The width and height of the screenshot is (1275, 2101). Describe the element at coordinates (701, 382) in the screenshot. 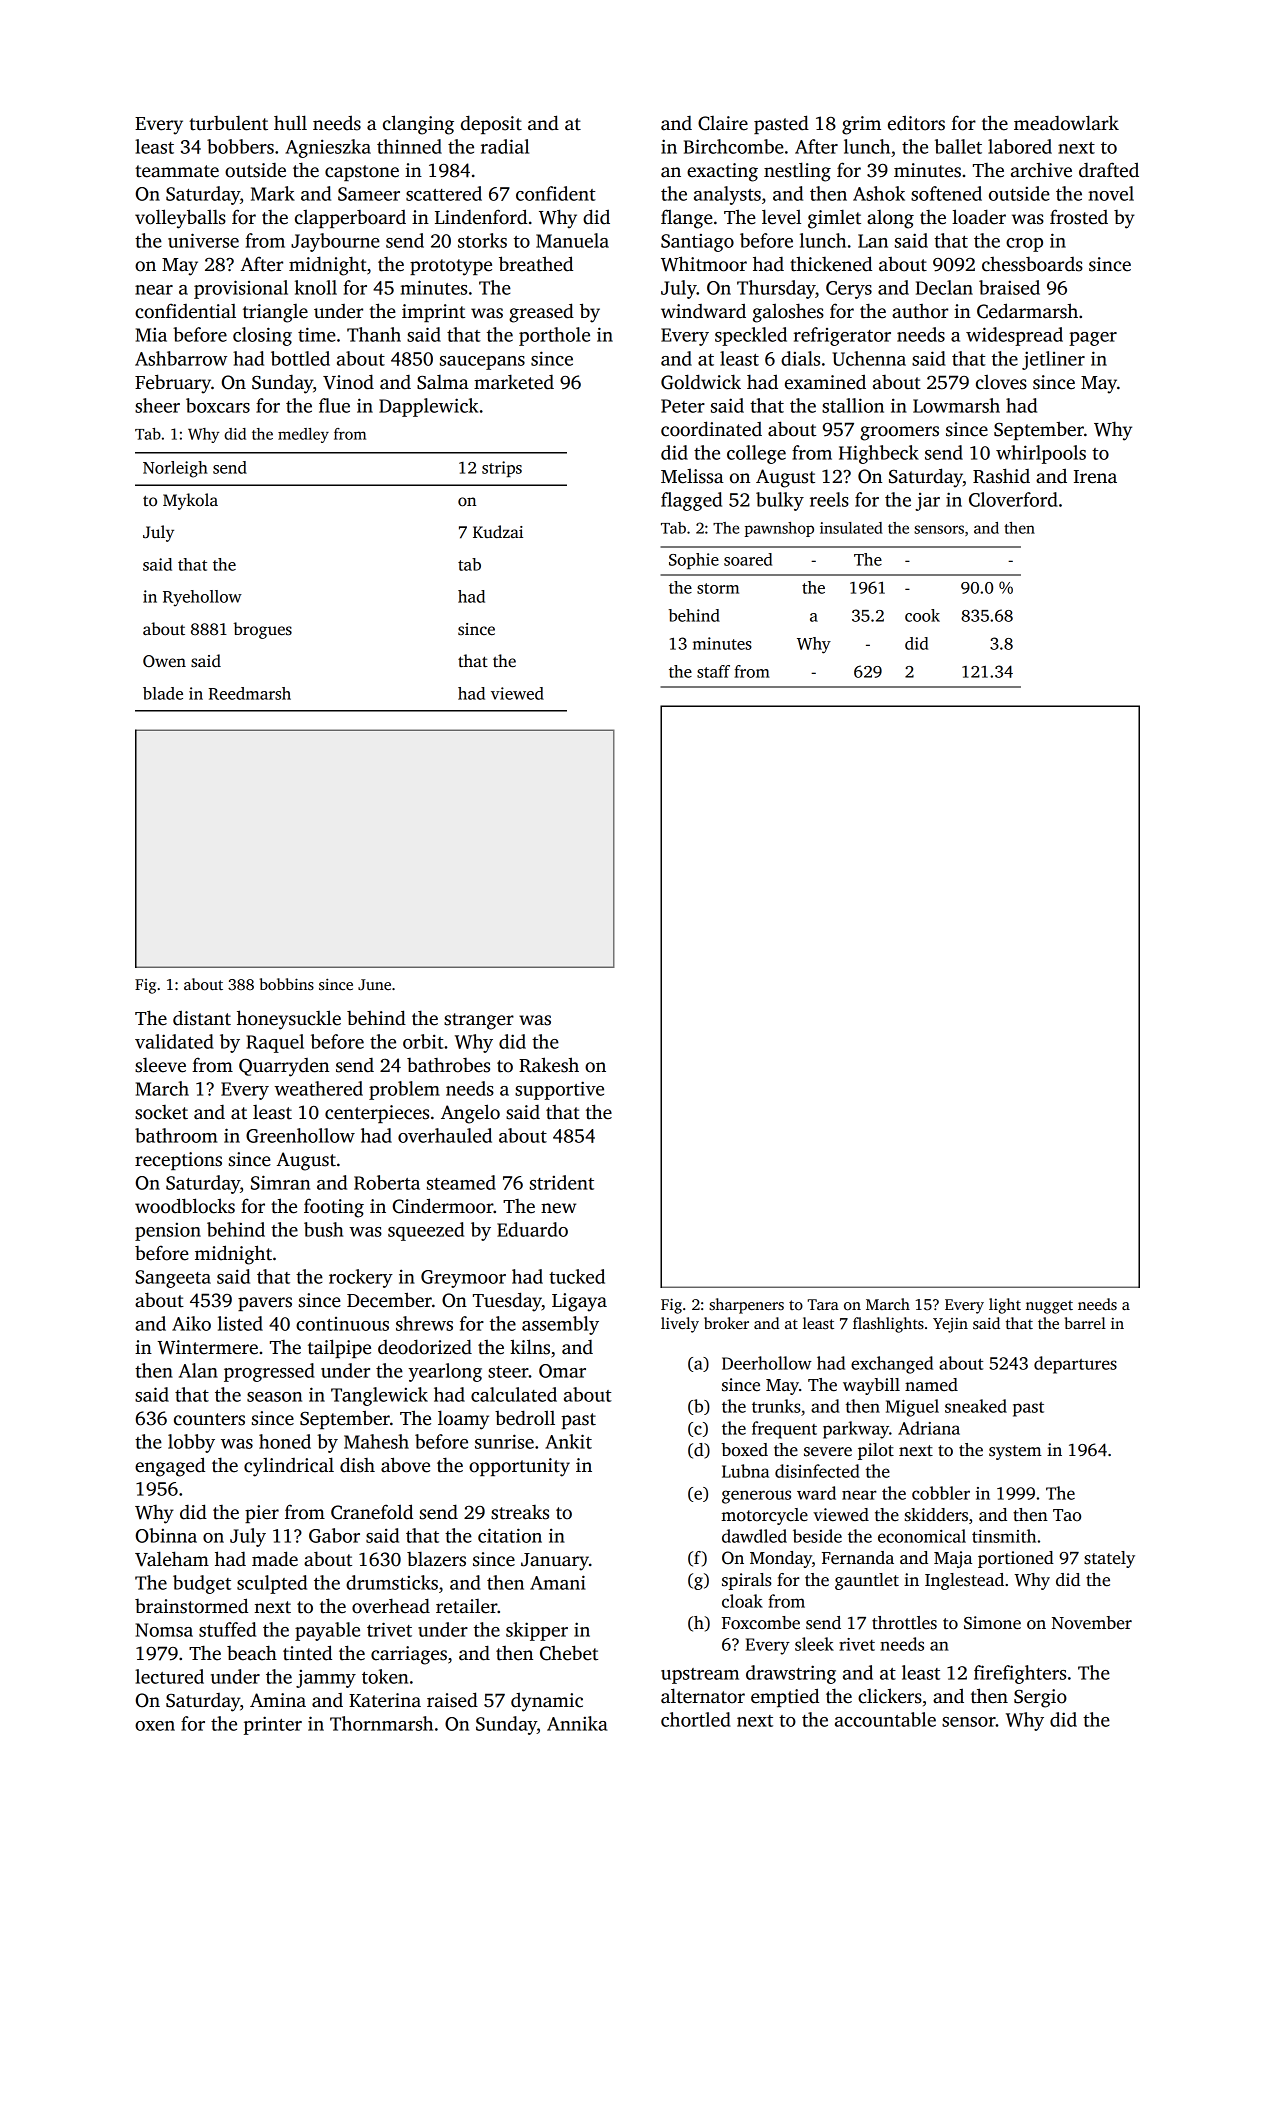

I see `Goldwick` at that location.
